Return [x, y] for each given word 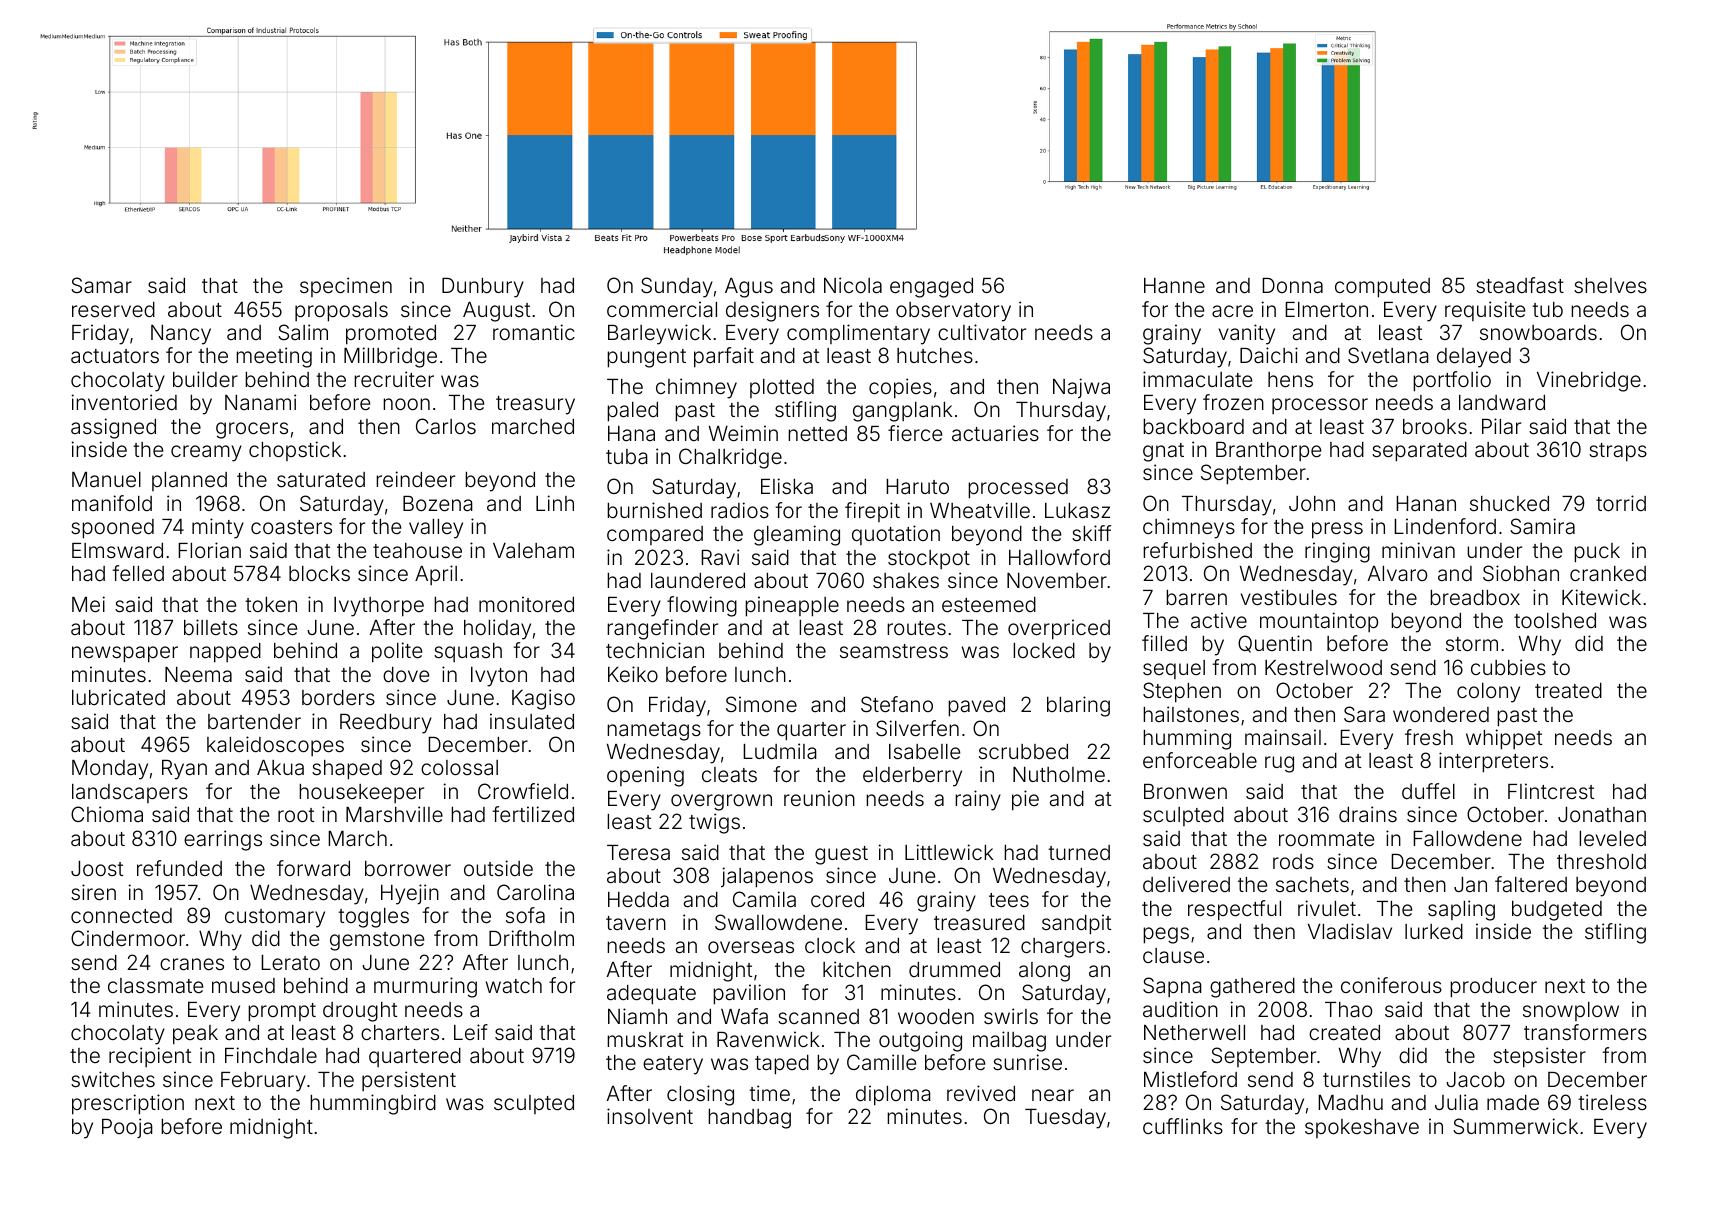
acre [1232, 311]
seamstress [894, 651]
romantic [534, 332]
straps [1618, 452]
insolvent [650, 1116]
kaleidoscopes [275, 746]
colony [1488, 693]
